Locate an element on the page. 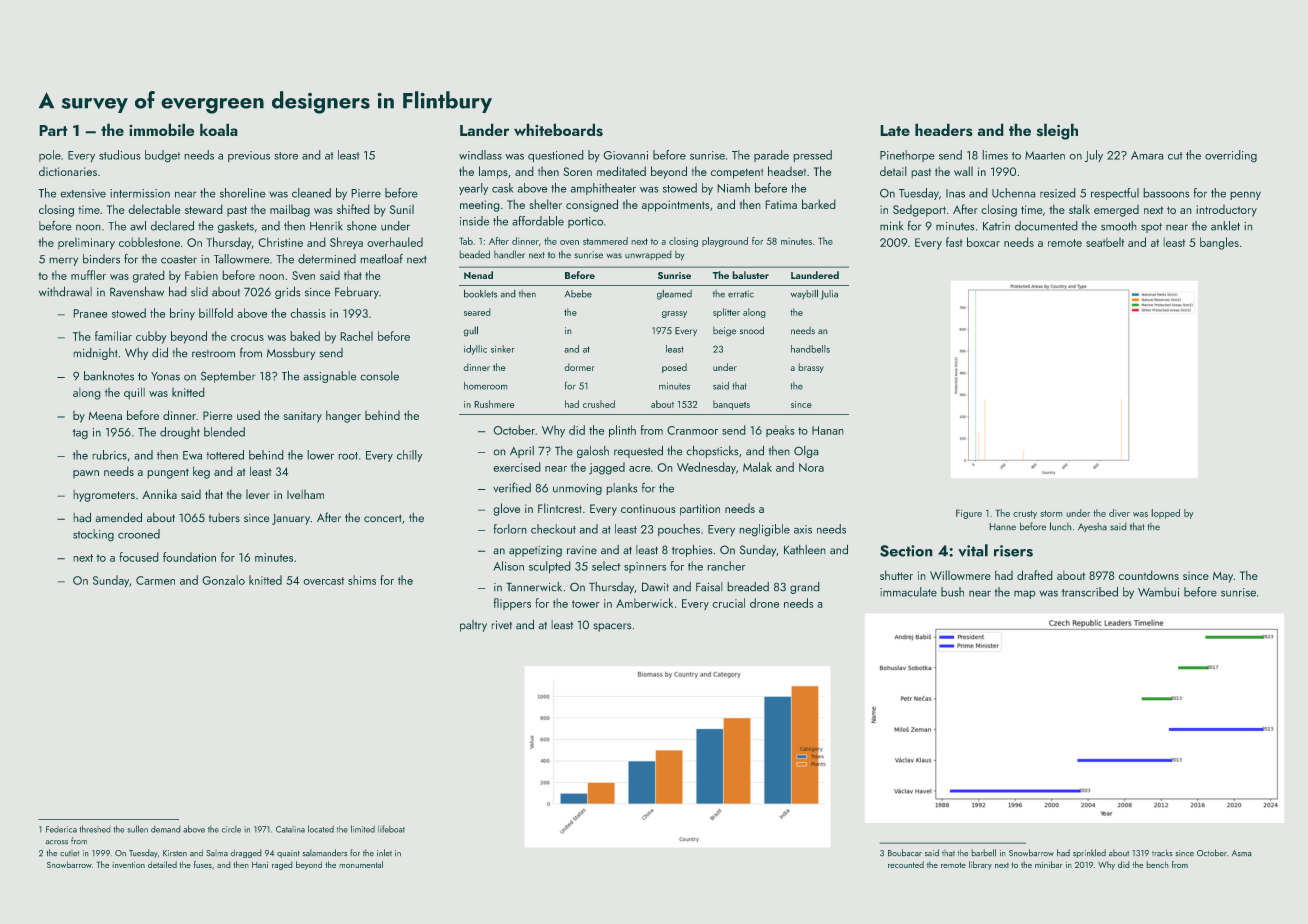 This image has width=1308, height=924. mink is located at coordinates (891, 226).
